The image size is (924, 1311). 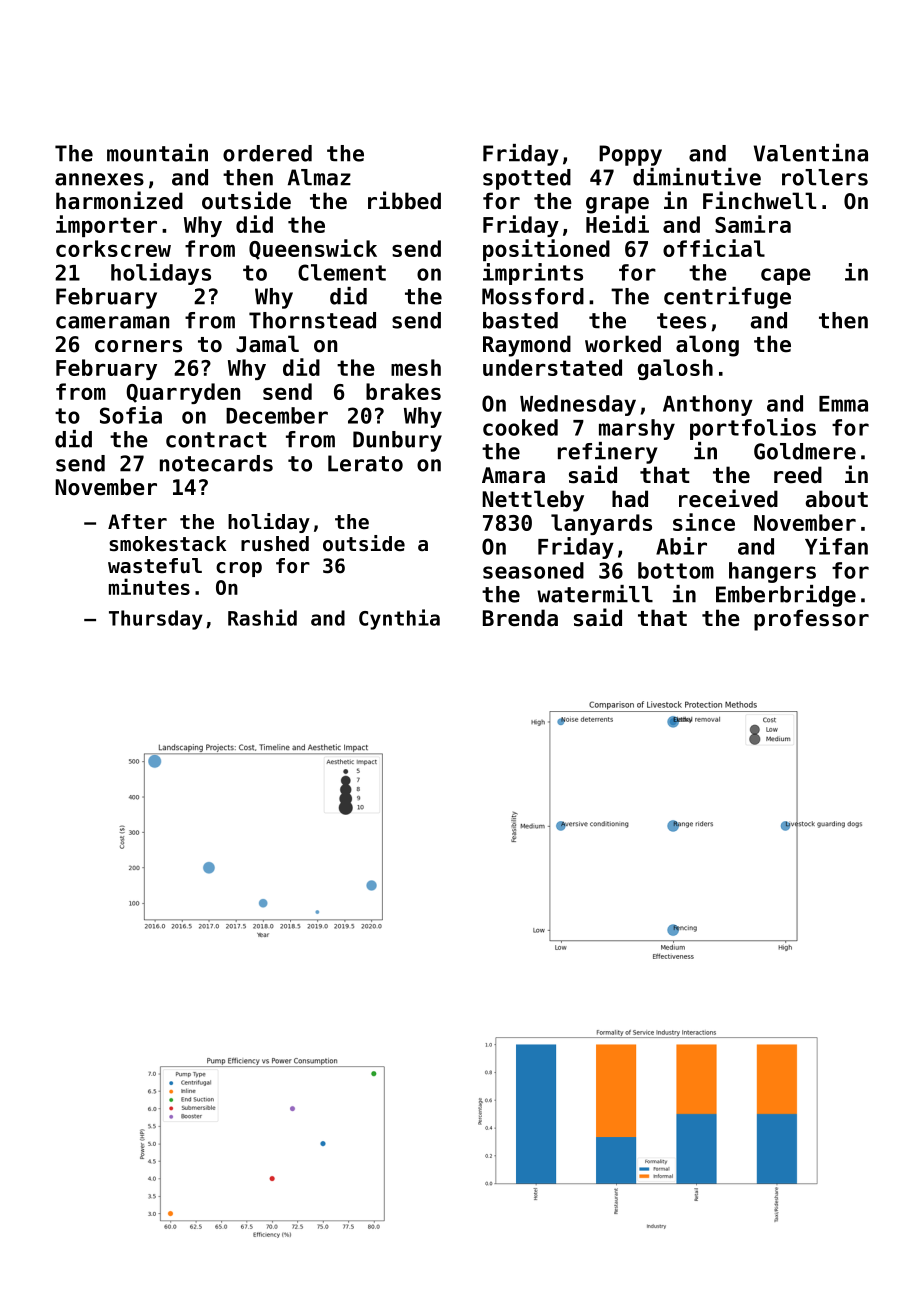 I want to click on seasoned, so click(x=533, y=570).
